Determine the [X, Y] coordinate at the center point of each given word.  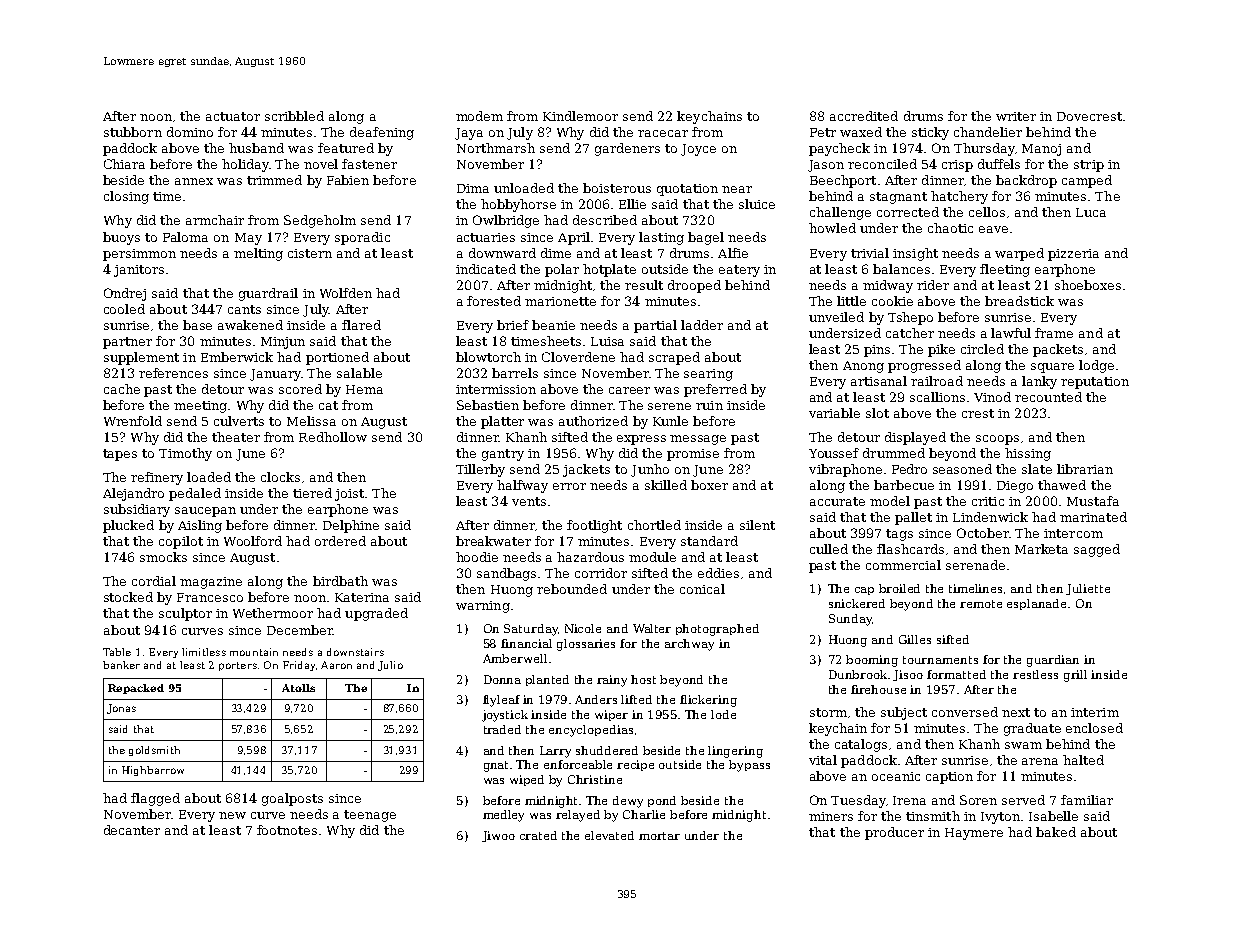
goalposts [292, 799]
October [983, 533]
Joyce [698, 150]
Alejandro [133, 494]
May [248, 239]
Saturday [531, 630]
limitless [204, 652]
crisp [957, 166]
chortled [654, 525]
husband [256, 148]
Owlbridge [506, 221]
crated [538, 835]
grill [1075, 676]
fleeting [1005, 270]
